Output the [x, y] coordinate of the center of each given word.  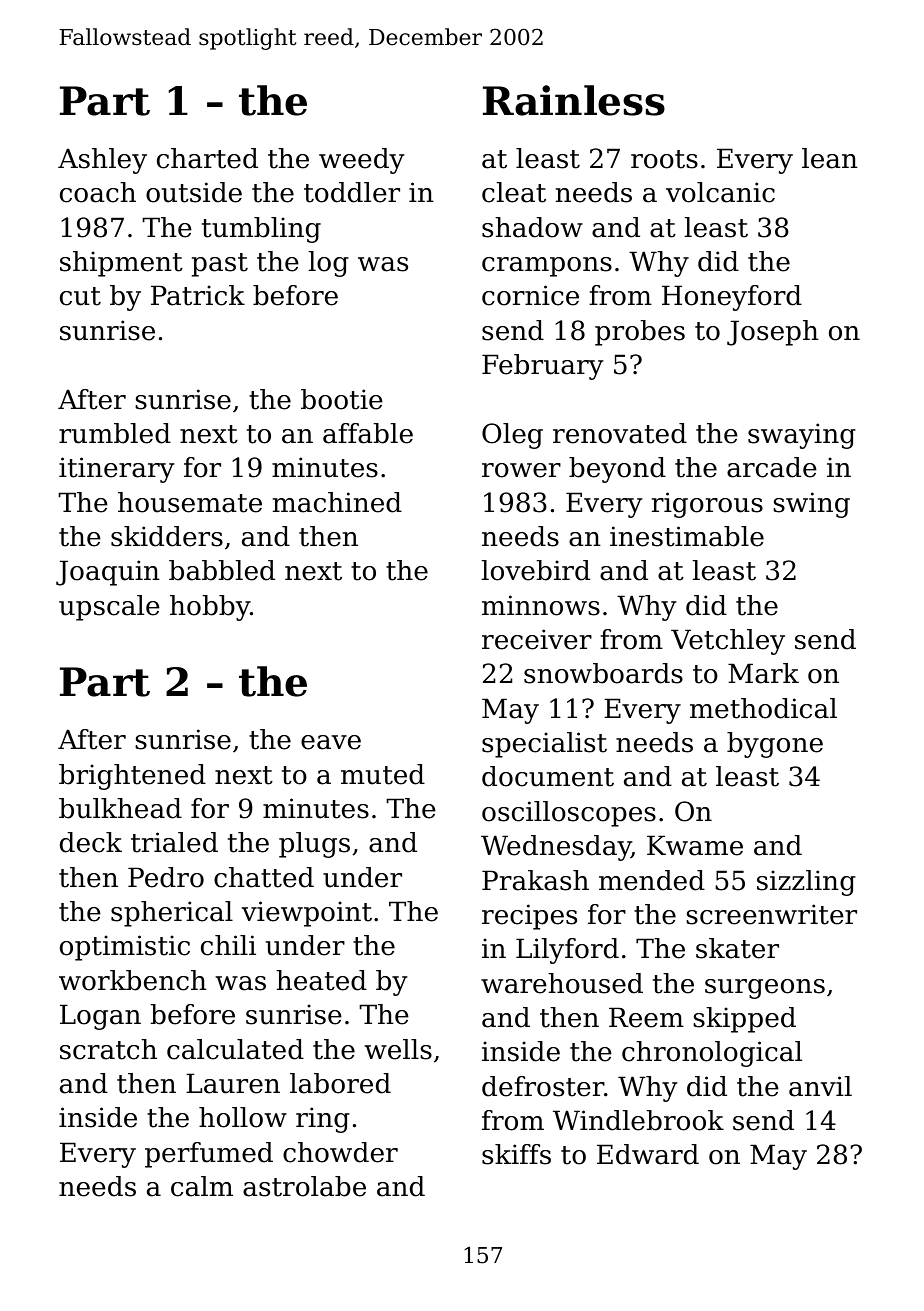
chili [228, 945]
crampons [547, 267]
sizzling [806, 883]
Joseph [773, 333]
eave [331, 742]
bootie [342, 399]
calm [202, 1186]
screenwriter [771, 914]
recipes [529, 917]
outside [194, 192]
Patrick [198, 295]
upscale [109, 608]
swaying [802, 436]
